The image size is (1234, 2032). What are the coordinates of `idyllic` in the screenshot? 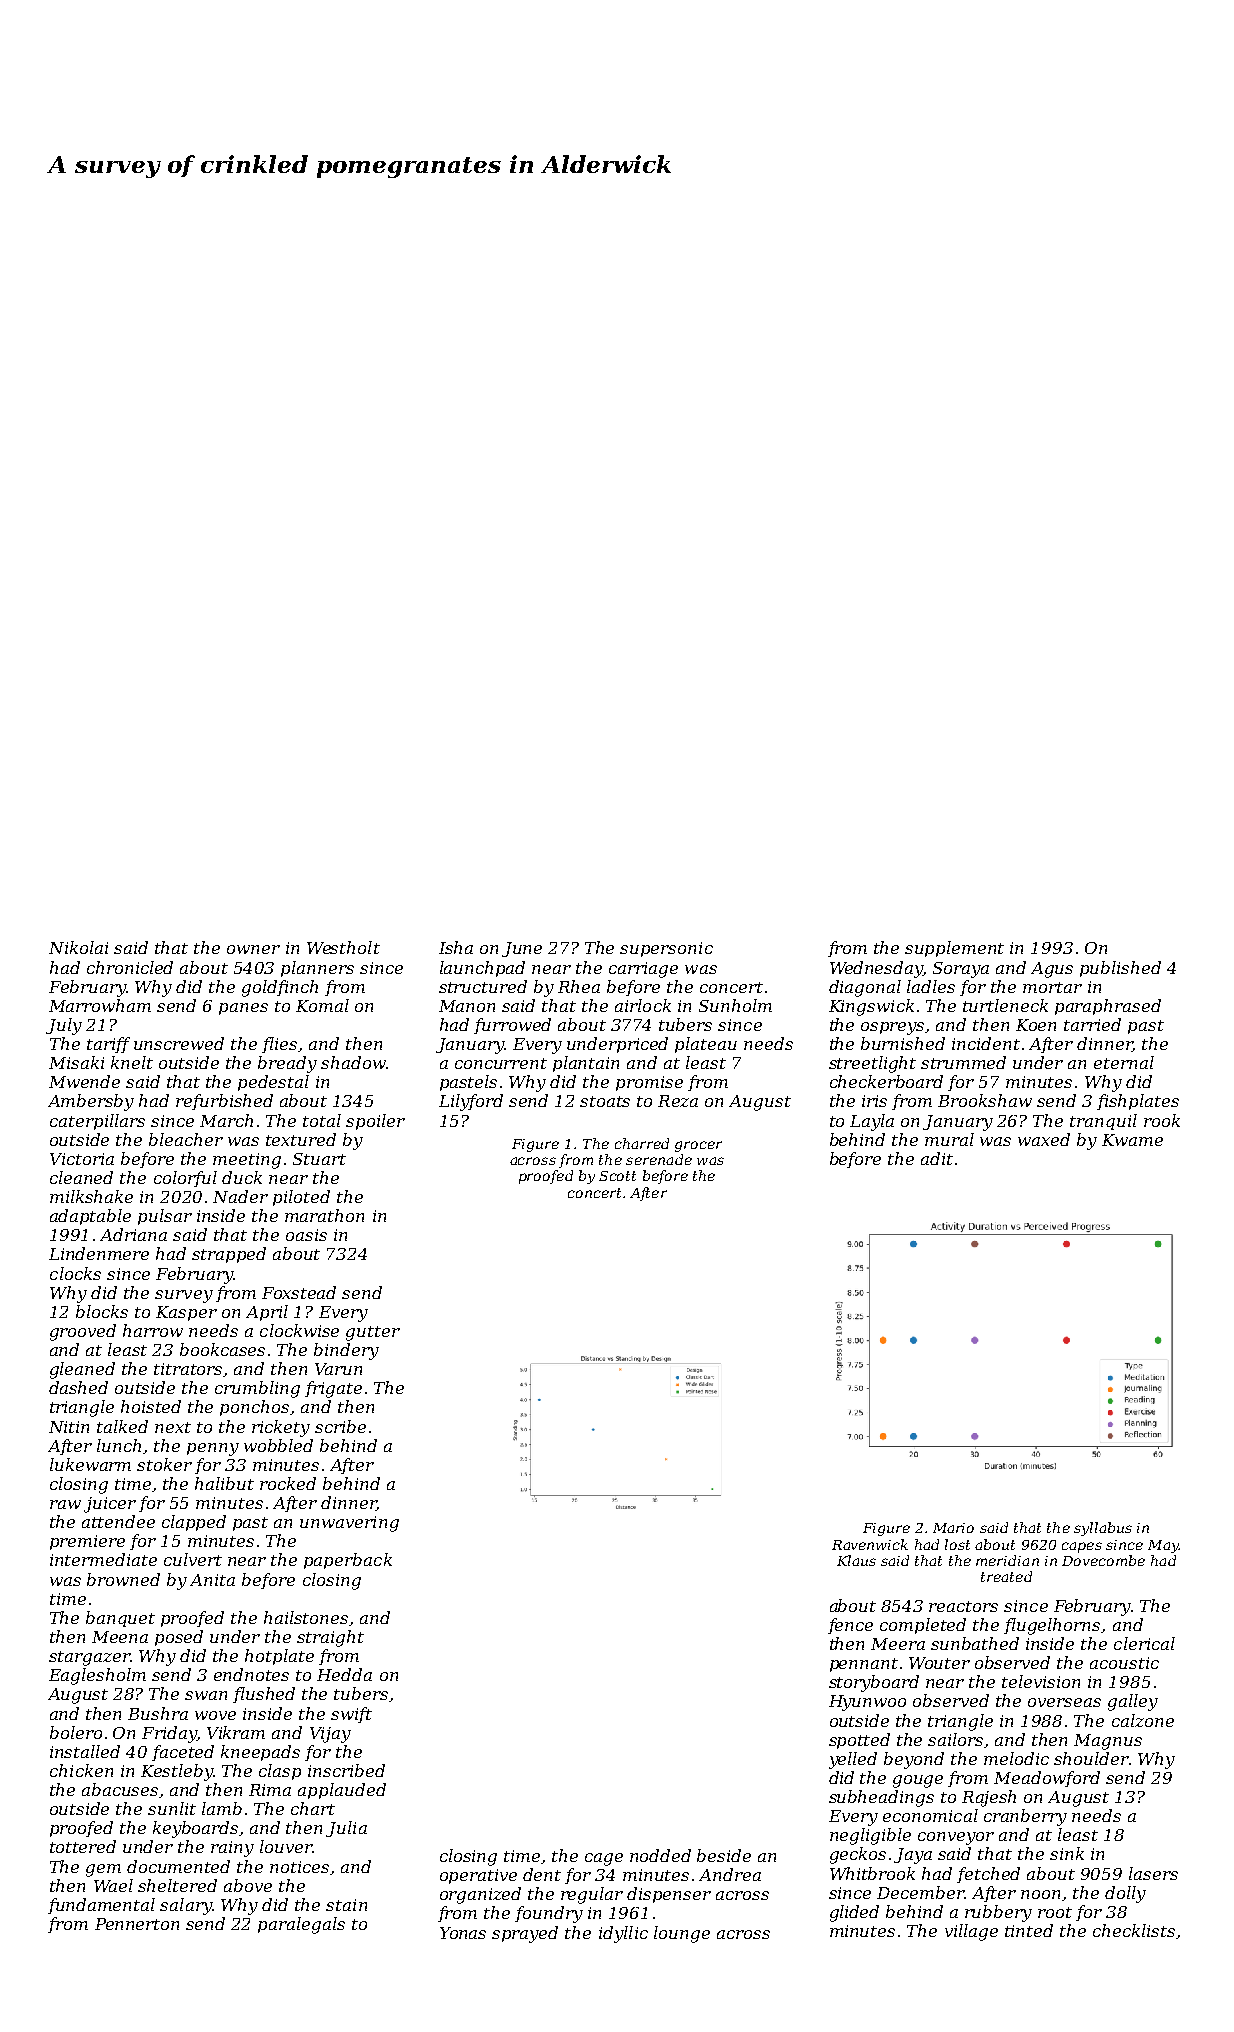 It's located at (623, 1934).
